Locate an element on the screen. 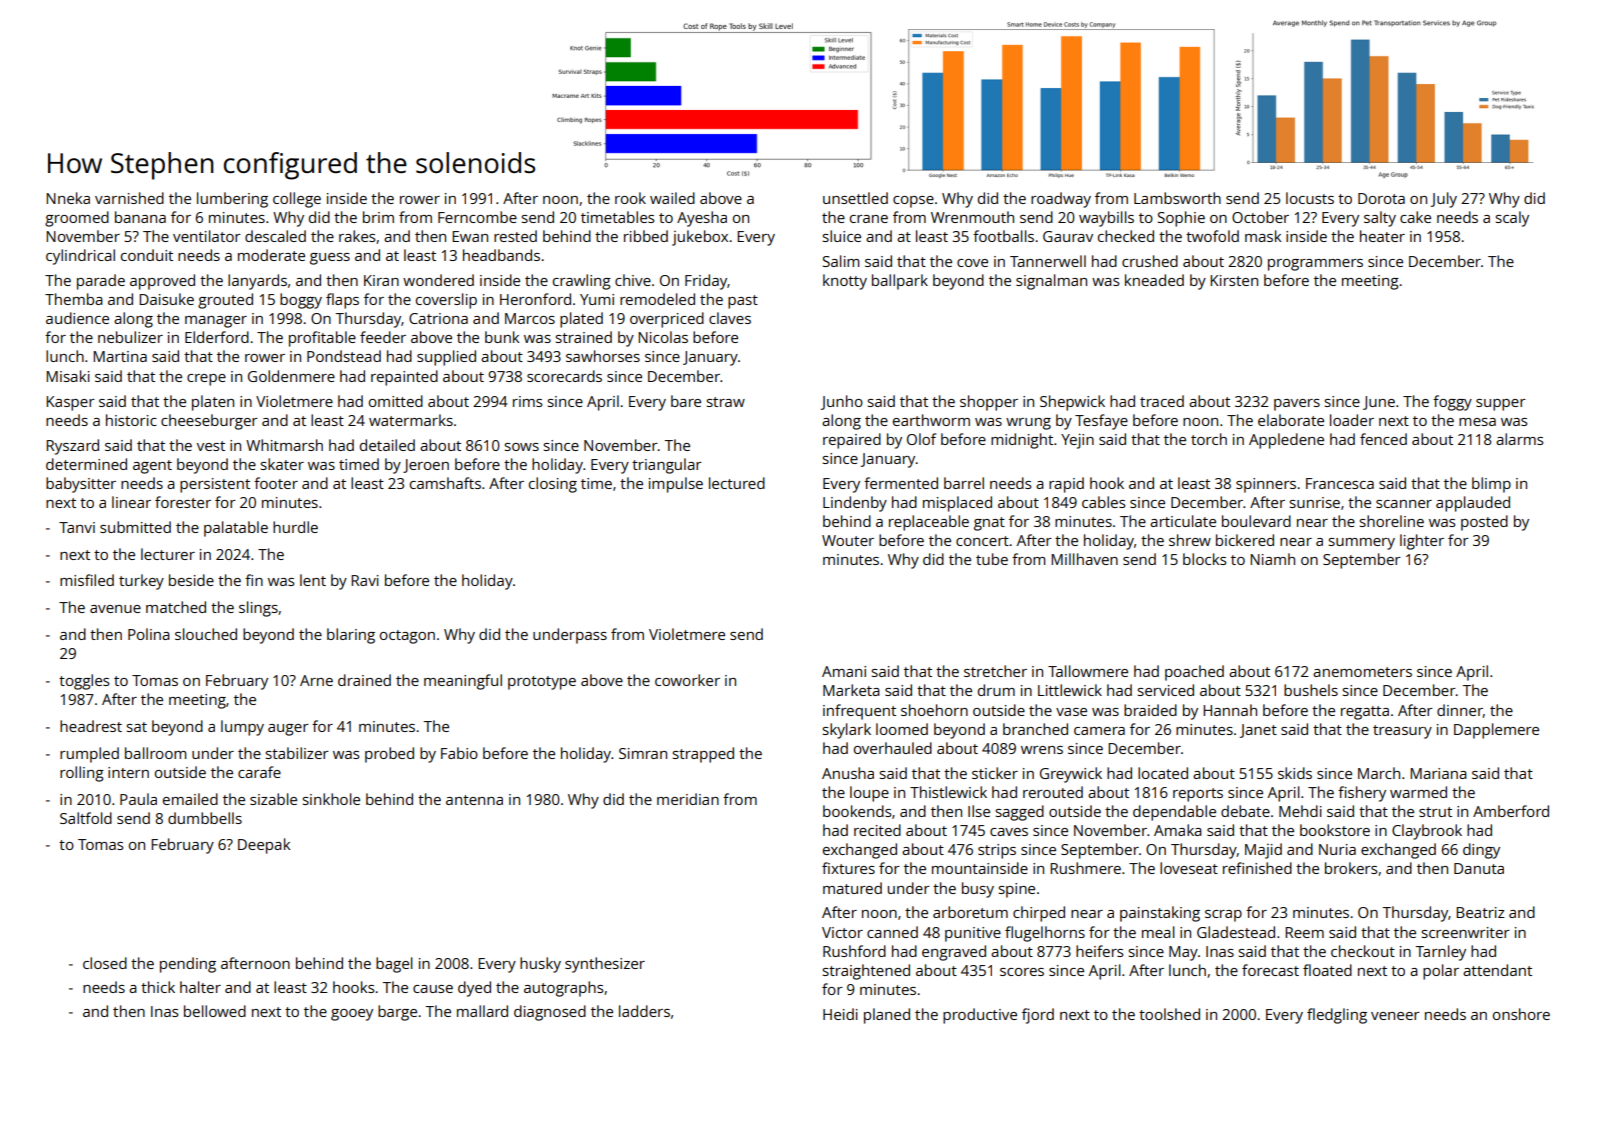 The image size is (1598, 1130). toggles is located at coordinates (84, 682).
